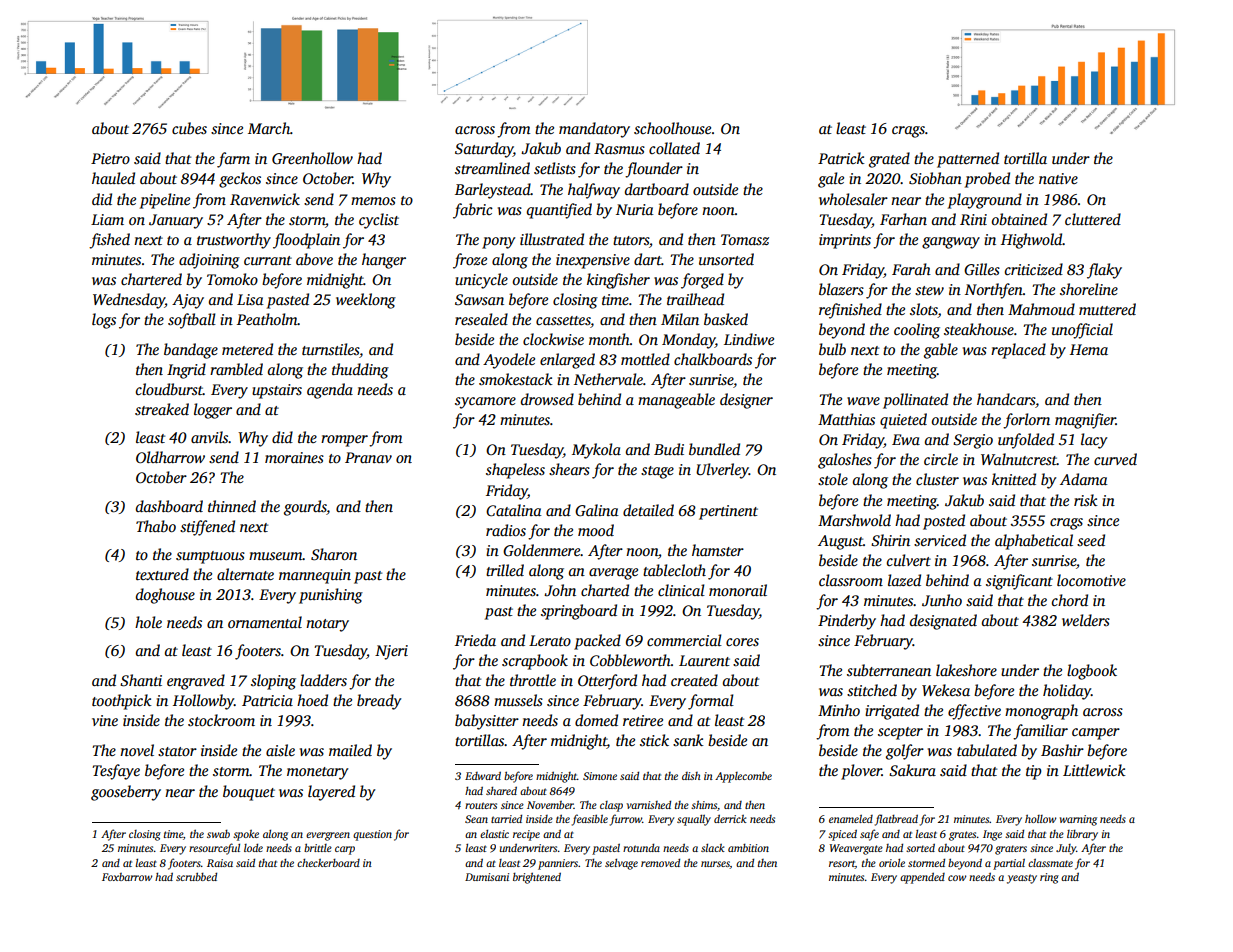  Describe the element at coordinates (903, 219) in the image. I see `Farhan` at that location.
